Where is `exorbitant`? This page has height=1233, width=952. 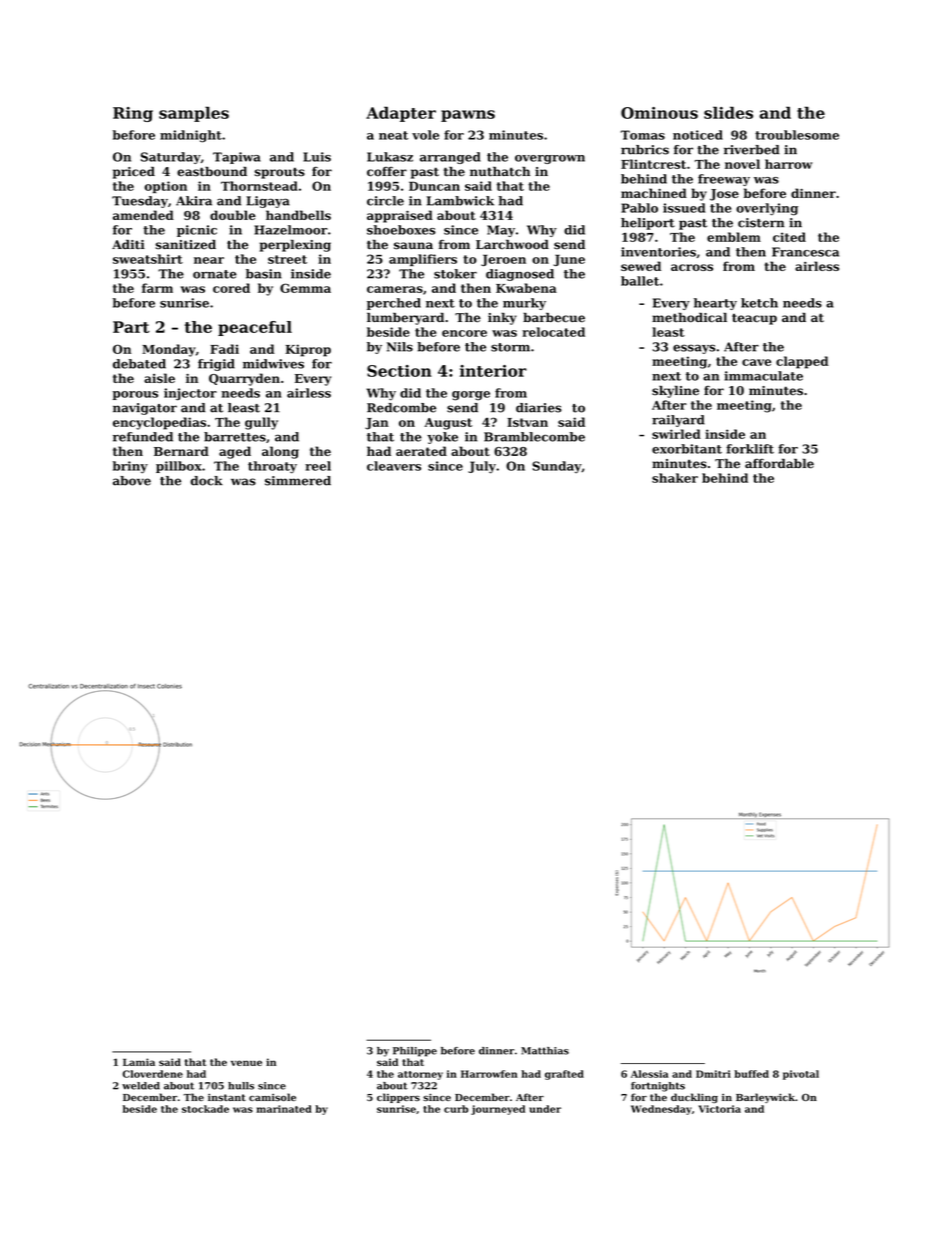
exorbitant is located at coordinates (687, 449).
